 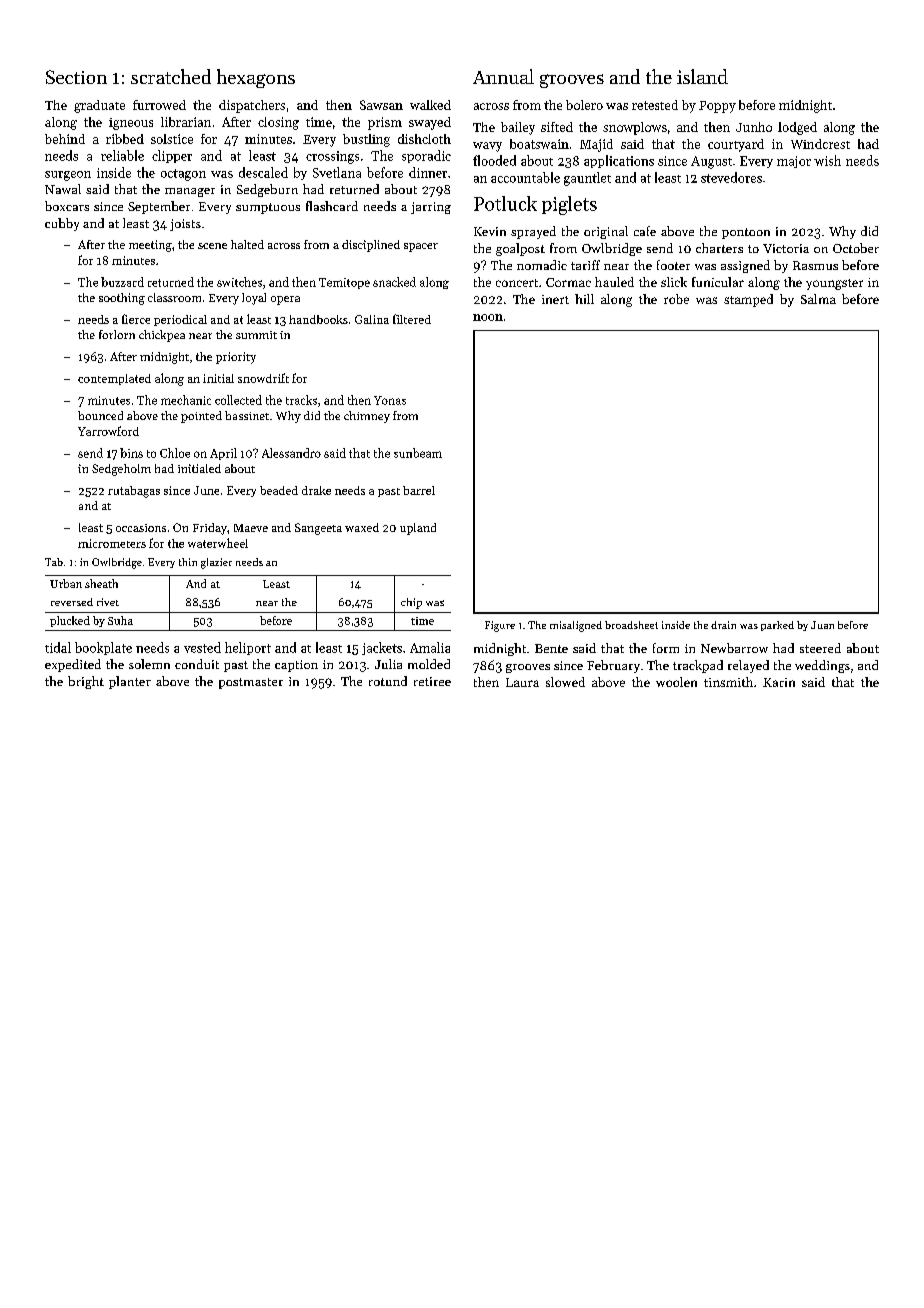 What do you see at coordinates (201, 417) in the document?
I see `pointed` at bounding box center [201, 417].
